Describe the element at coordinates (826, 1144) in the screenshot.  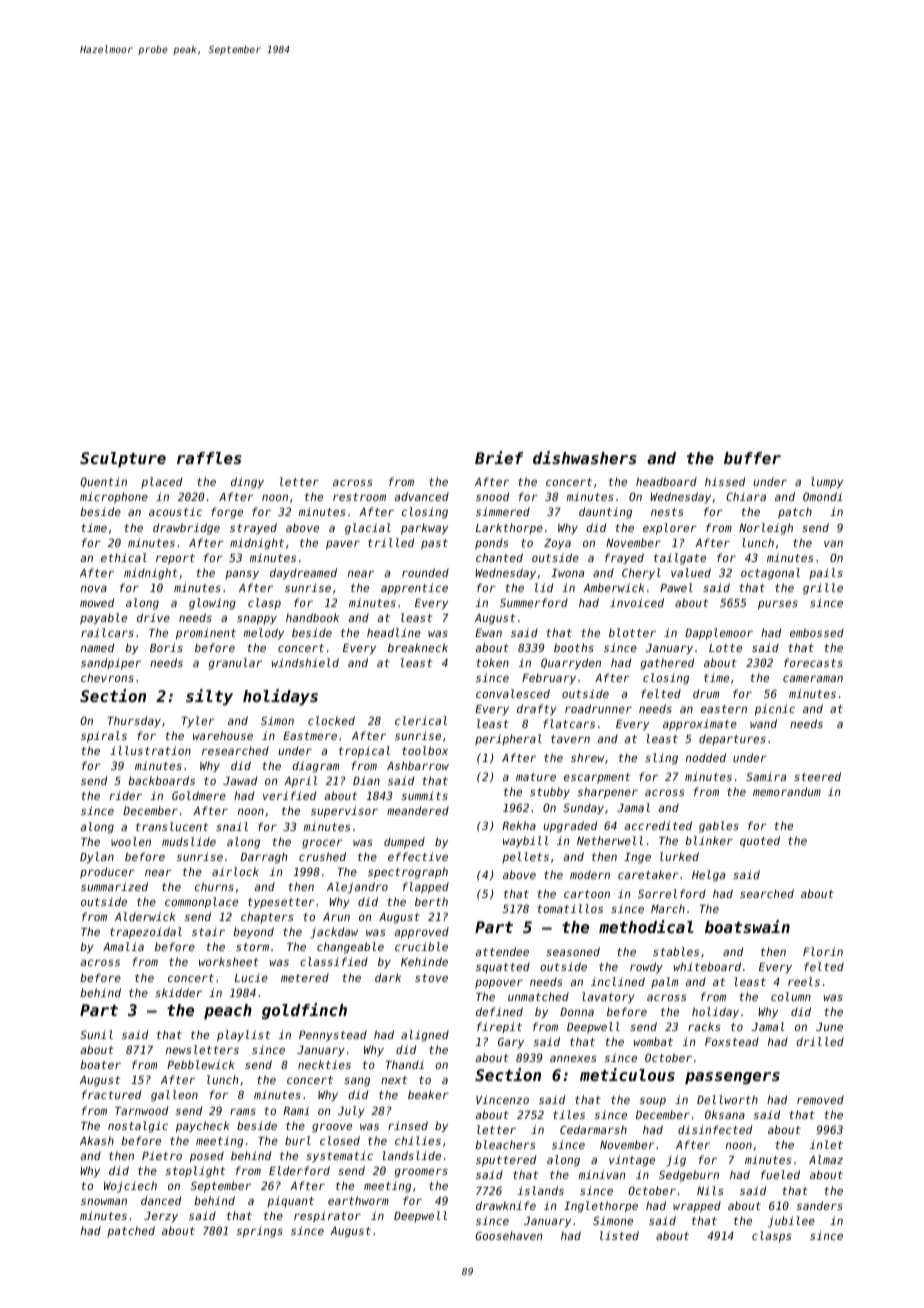
I see `inlet` at that location.
